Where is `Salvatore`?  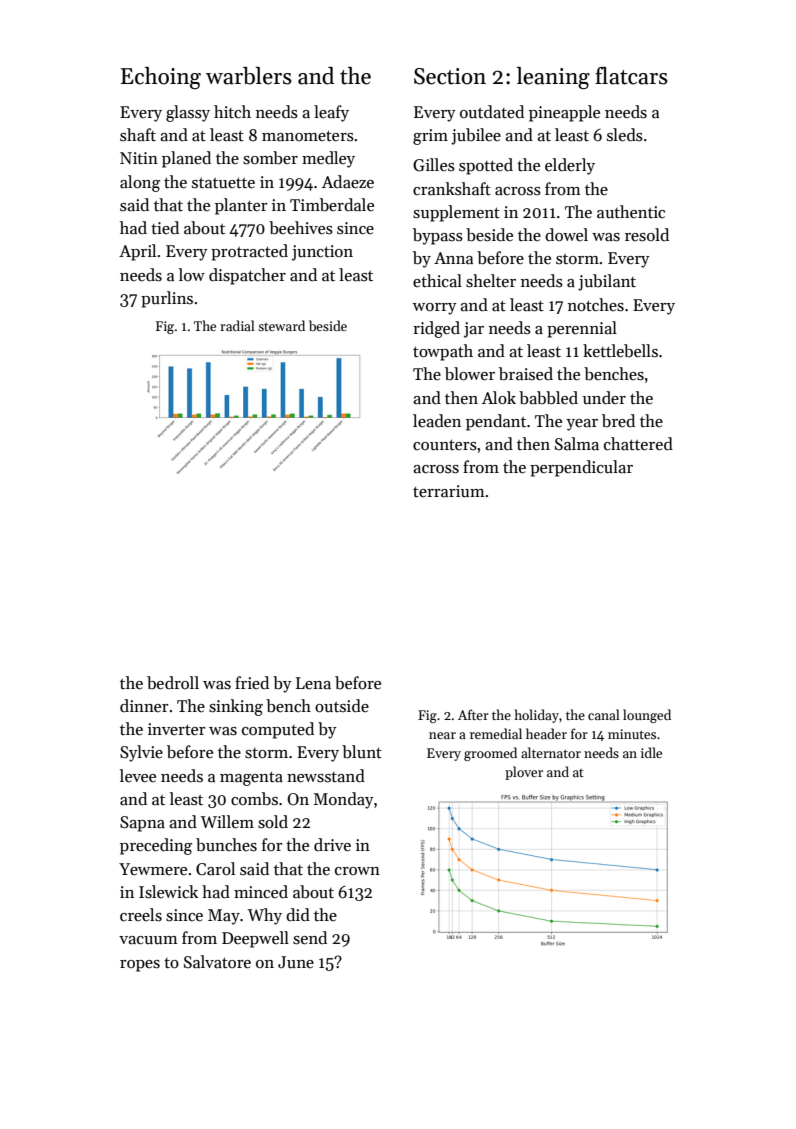
Salvatore is located at coordinates (217, 962).
